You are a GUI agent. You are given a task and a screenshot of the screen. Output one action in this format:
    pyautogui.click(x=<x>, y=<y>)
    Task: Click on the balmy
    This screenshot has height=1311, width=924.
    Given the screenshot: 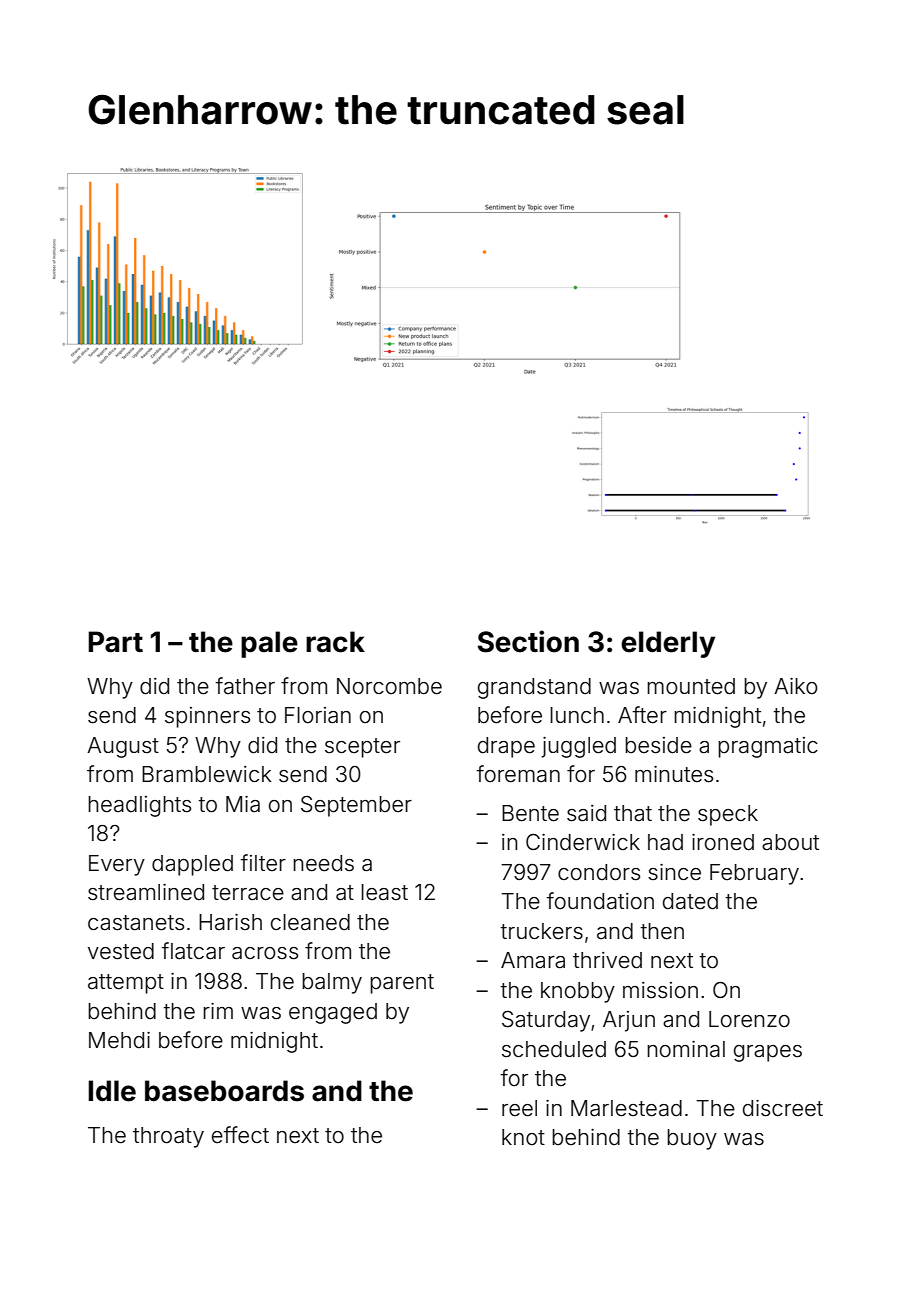 What is the action you would take?
    pyautogui.click(x=332, y=983)
